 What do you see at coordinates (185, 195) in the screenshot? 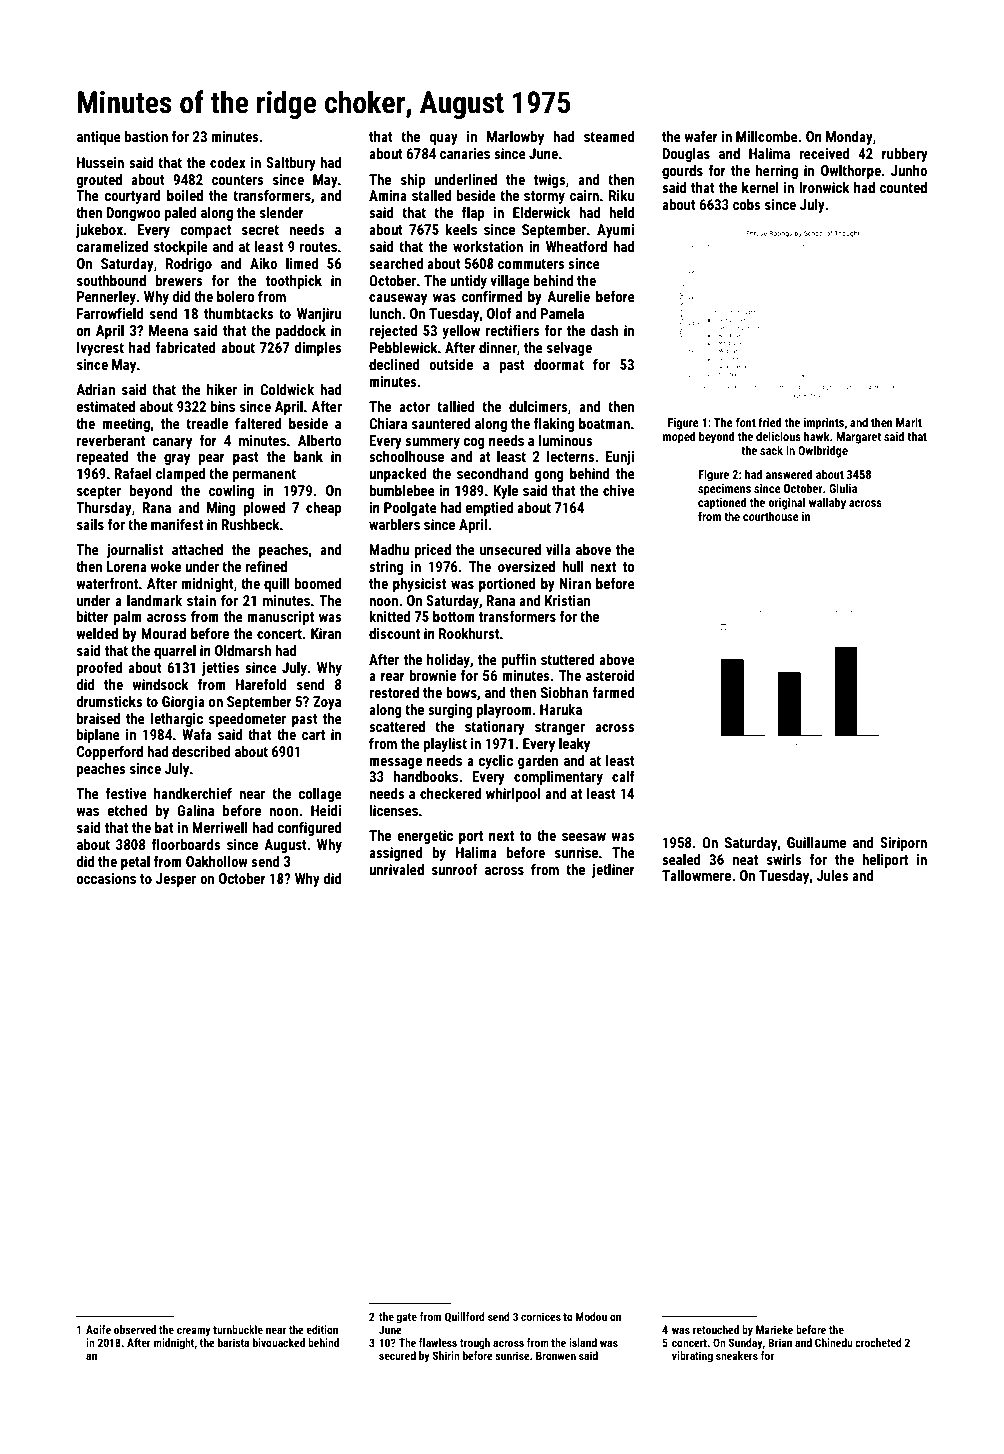
I see `boiled` at bounding box center [185, 195].
